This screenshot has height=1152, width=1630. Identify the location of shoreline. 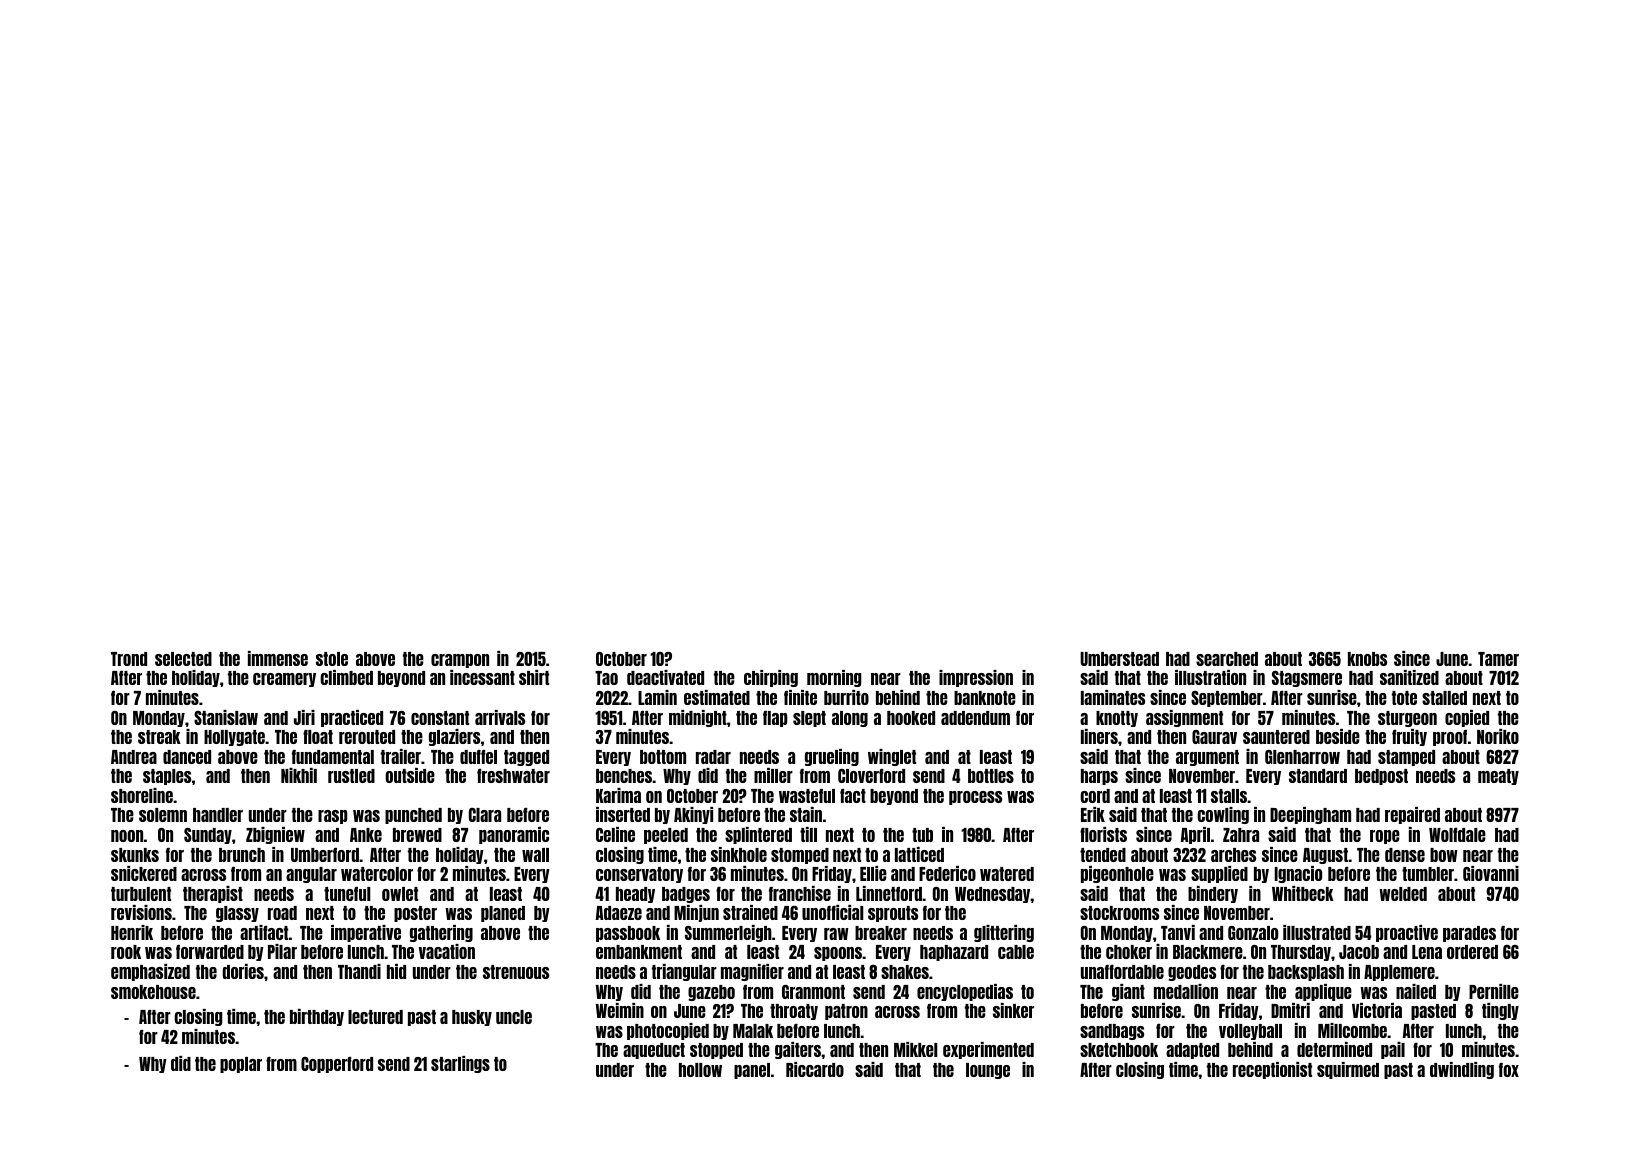
(142, 795).
